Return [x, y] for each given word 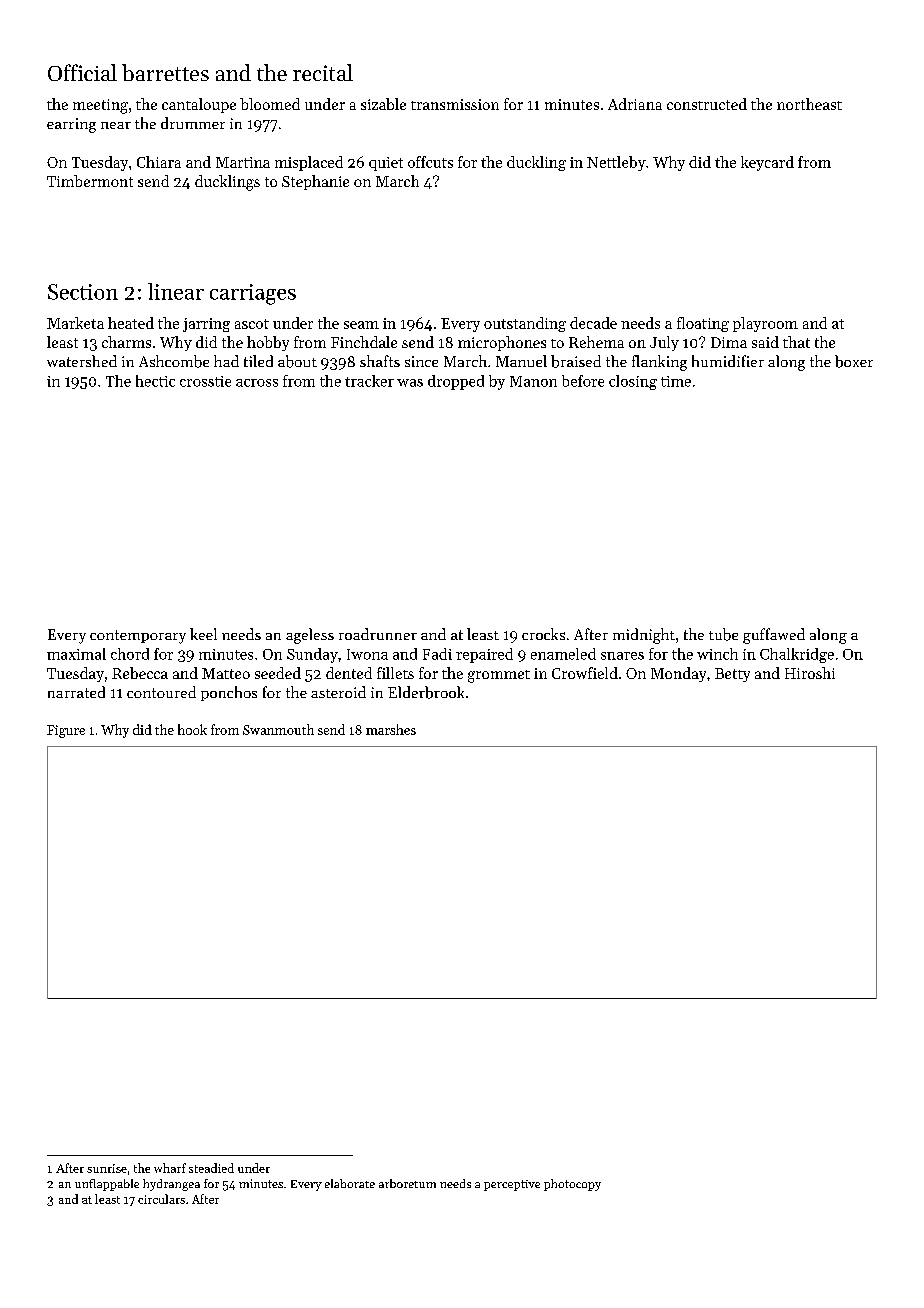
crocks [543, 634]
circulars [161, 1199]
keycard [767, 163]
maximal [76, 654]
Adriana [635, 104]
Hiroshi [810, 673]
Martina [243, 162]
